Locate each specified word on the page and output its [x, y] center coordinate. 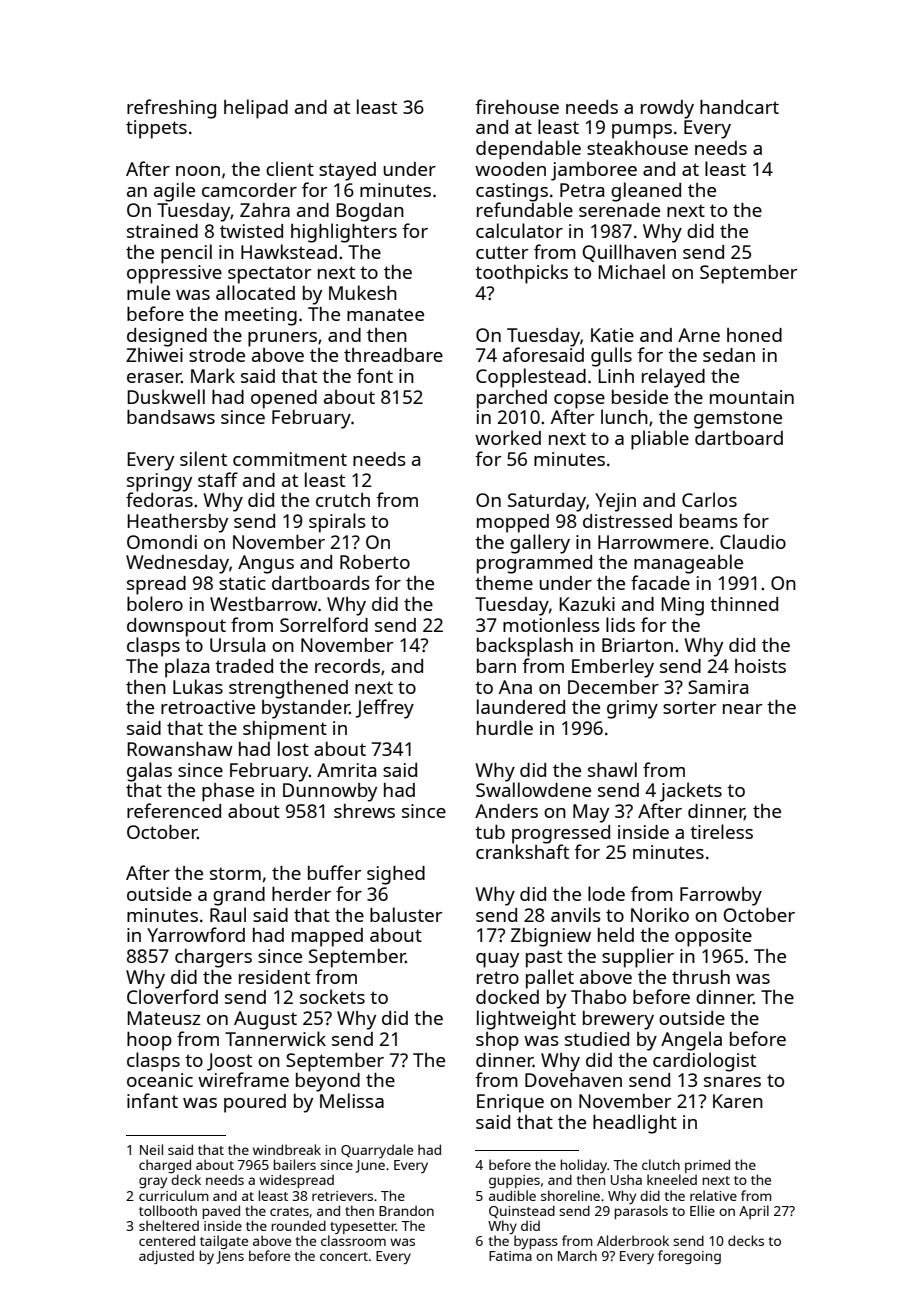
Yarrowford [196, 934]
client [290, 168]
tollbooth [168, 1210]
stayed [347, 171]
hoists [760, 666]
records [347, 666]
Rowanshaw [180, 749]
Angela [691, 1041]
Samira [718, 687]
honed [754, 335]
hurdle [505, 727]
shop [497, 1041]
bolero [155, 603]
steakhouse [637, 147]
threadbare [393, 355]
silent [203, 458]
